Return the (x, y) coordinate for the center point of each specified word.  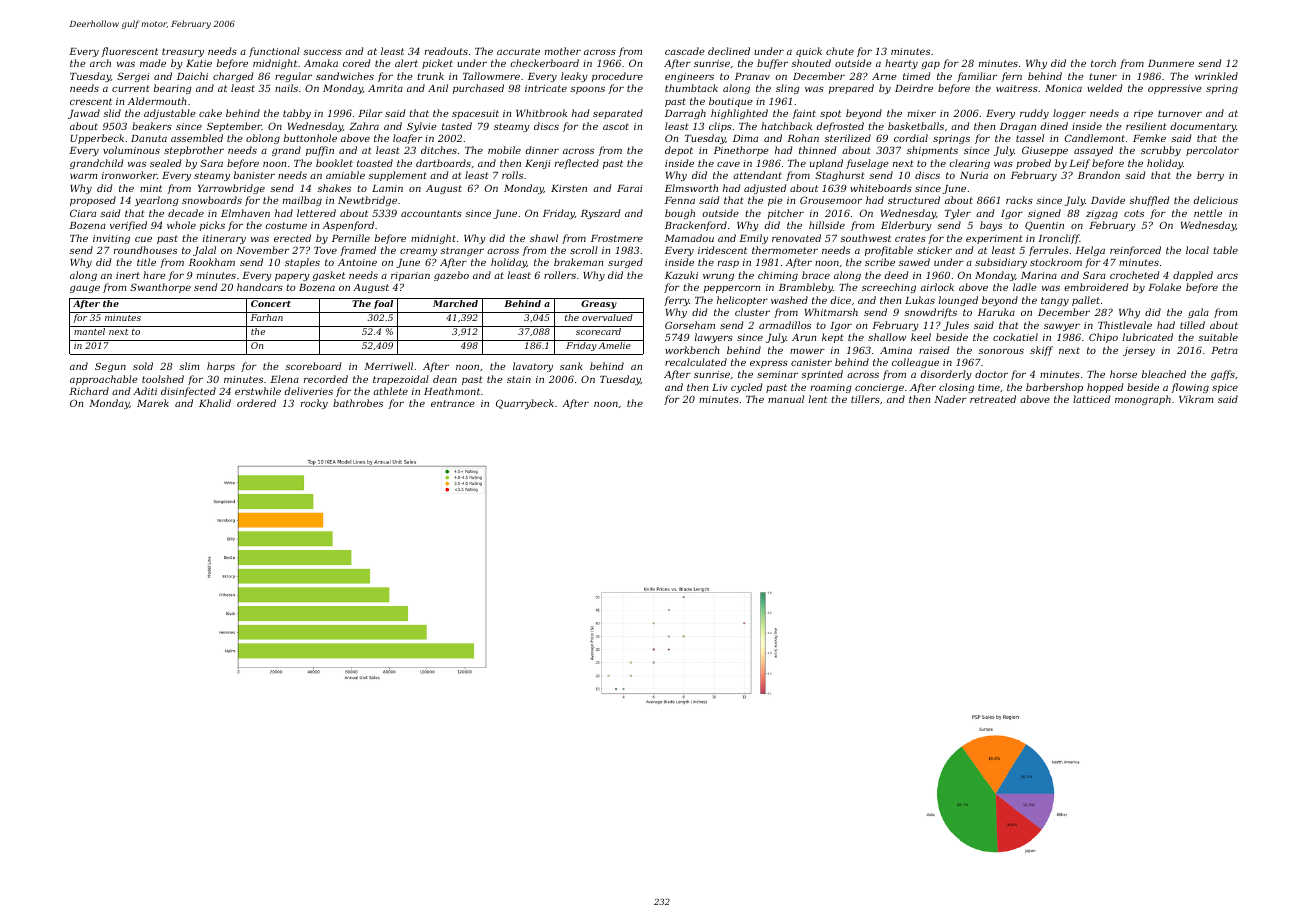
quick (809, 52)
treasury (183, 52)
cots (1134, 213)
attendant (757, 175)
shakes (334, 188)
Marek (153, 403)
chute (840, 51)
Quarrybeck (525, 404)
